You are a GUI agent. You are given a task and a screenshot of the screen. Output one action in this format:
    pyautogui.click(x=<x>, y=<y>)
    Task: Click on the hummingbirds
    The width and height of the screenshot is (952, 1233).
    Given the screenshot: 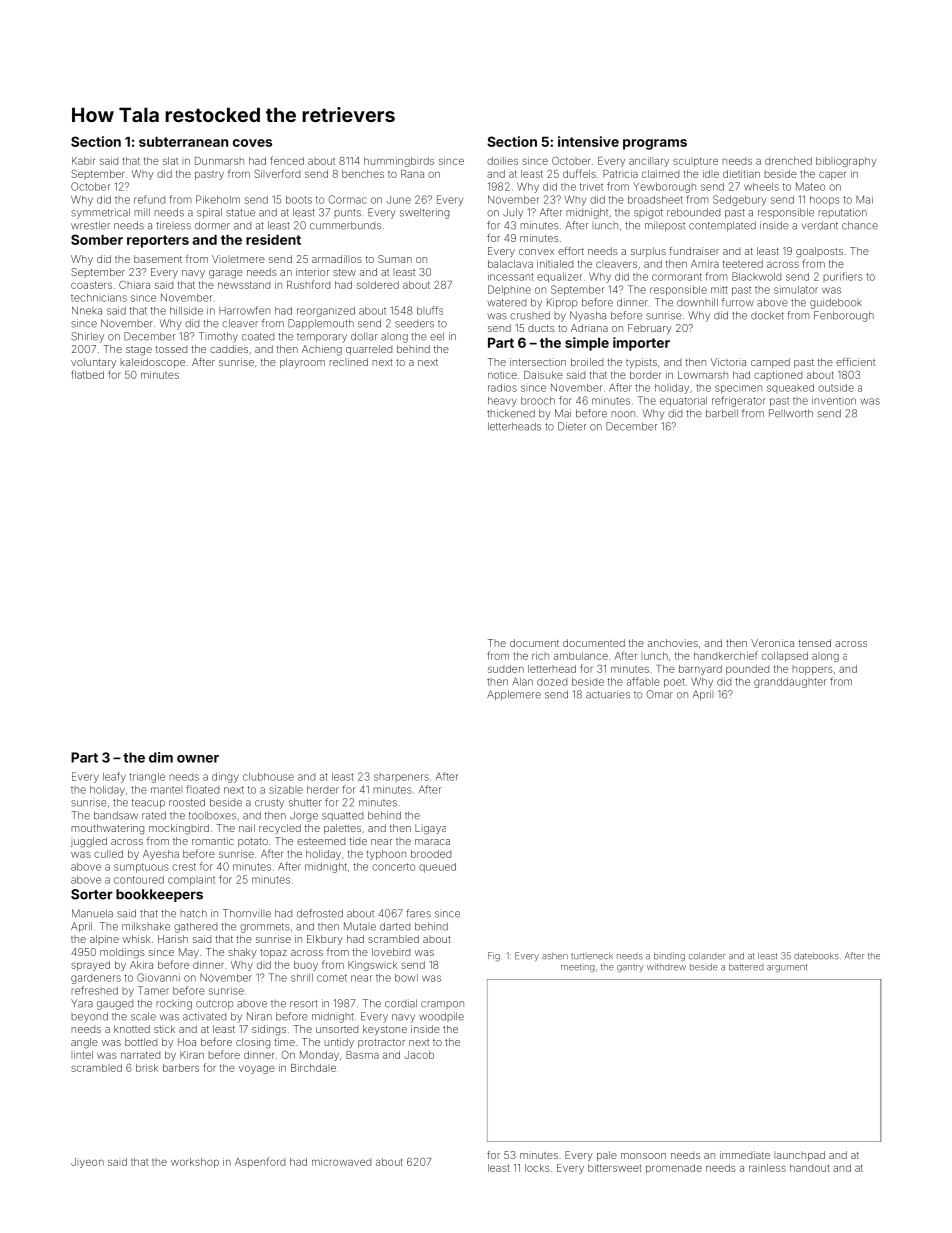 What is the action you would take?
    pyautogui.click(x=399, y=162)
